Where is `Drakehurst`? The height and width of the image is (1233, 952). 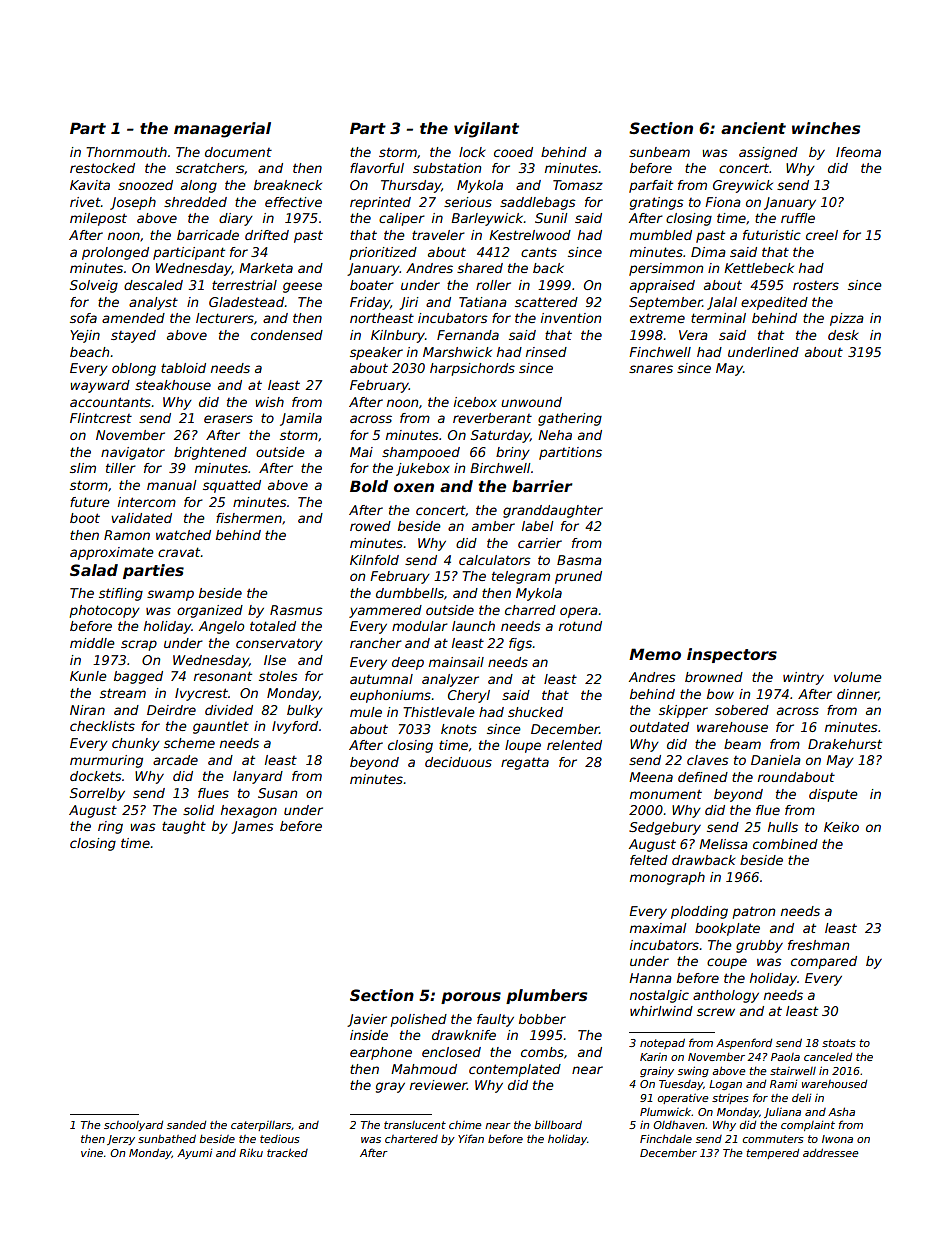
Drakehurst is located at coordinates (845, 744).
